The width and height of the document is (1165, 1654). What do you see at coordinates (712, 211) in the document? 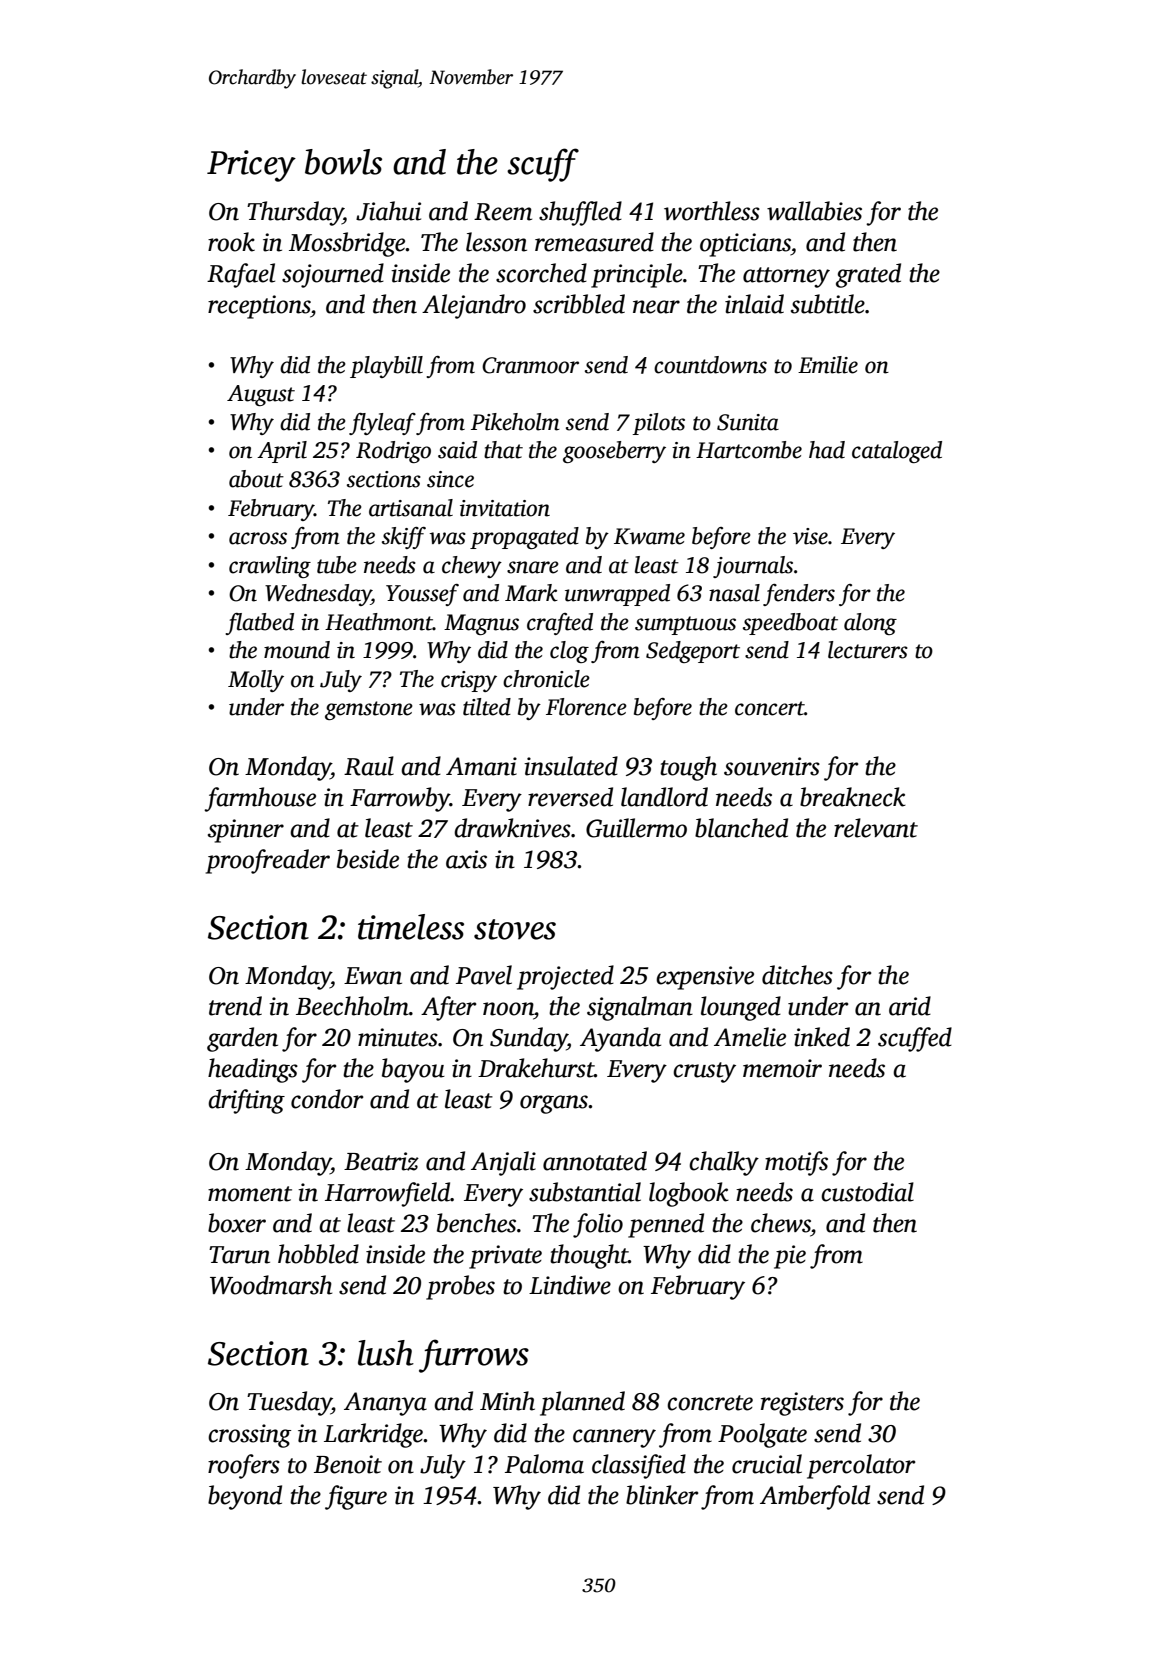
I see `worthless` at bounding box center [712, 211].
